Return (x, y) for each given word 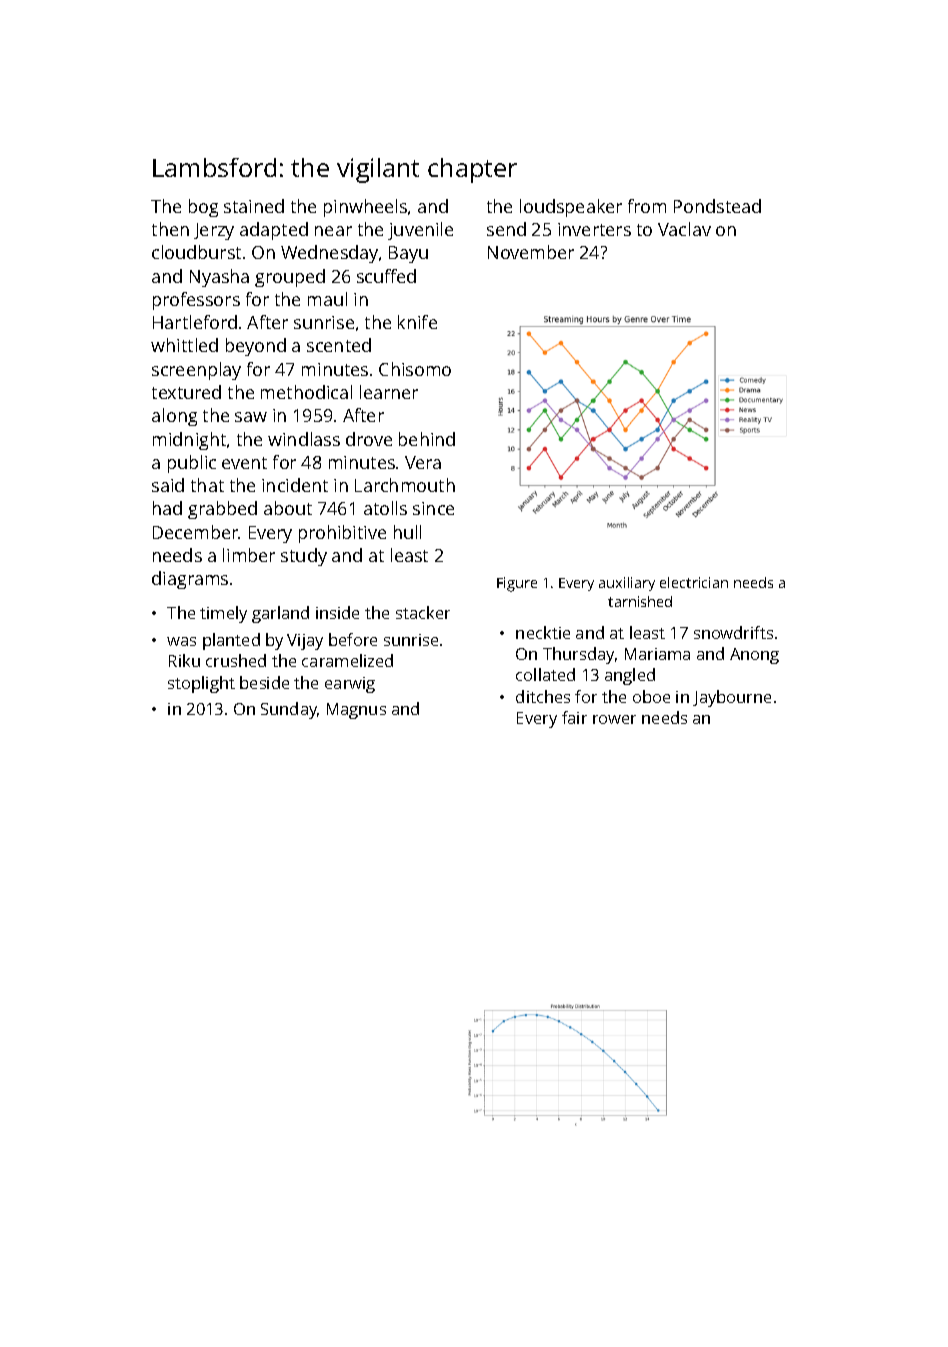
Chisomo (415, 369)
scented (339, 345)
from (647, 206)
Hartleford (195, 322)
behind (427, 439)
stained (254, 206)
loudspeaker (571, 208)
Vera (423, 462)
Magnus (356, 711)
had (167, 508)
